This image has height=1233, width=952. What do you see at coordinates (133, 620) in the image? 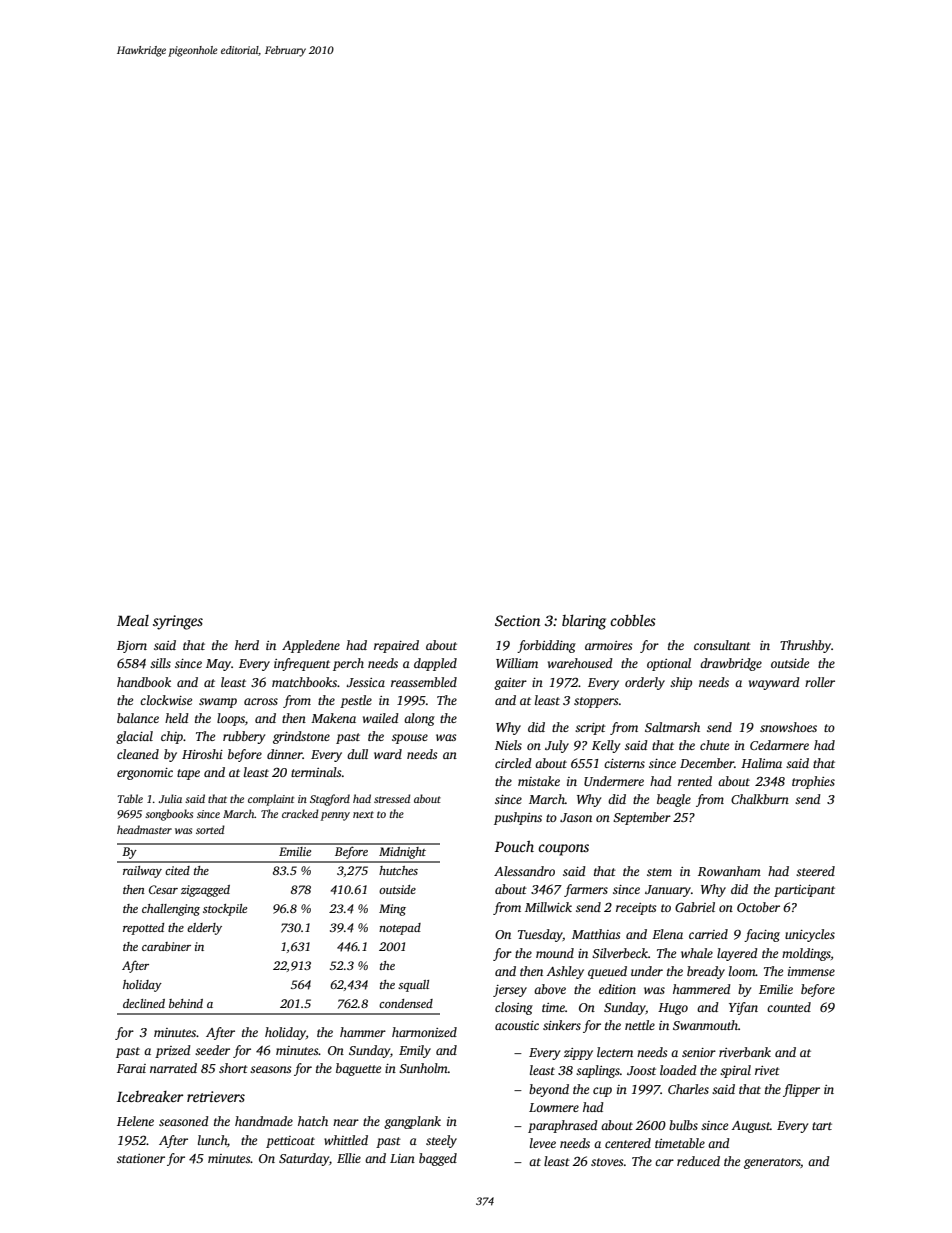
I see `Meal` at bounding box center [133, 620].
